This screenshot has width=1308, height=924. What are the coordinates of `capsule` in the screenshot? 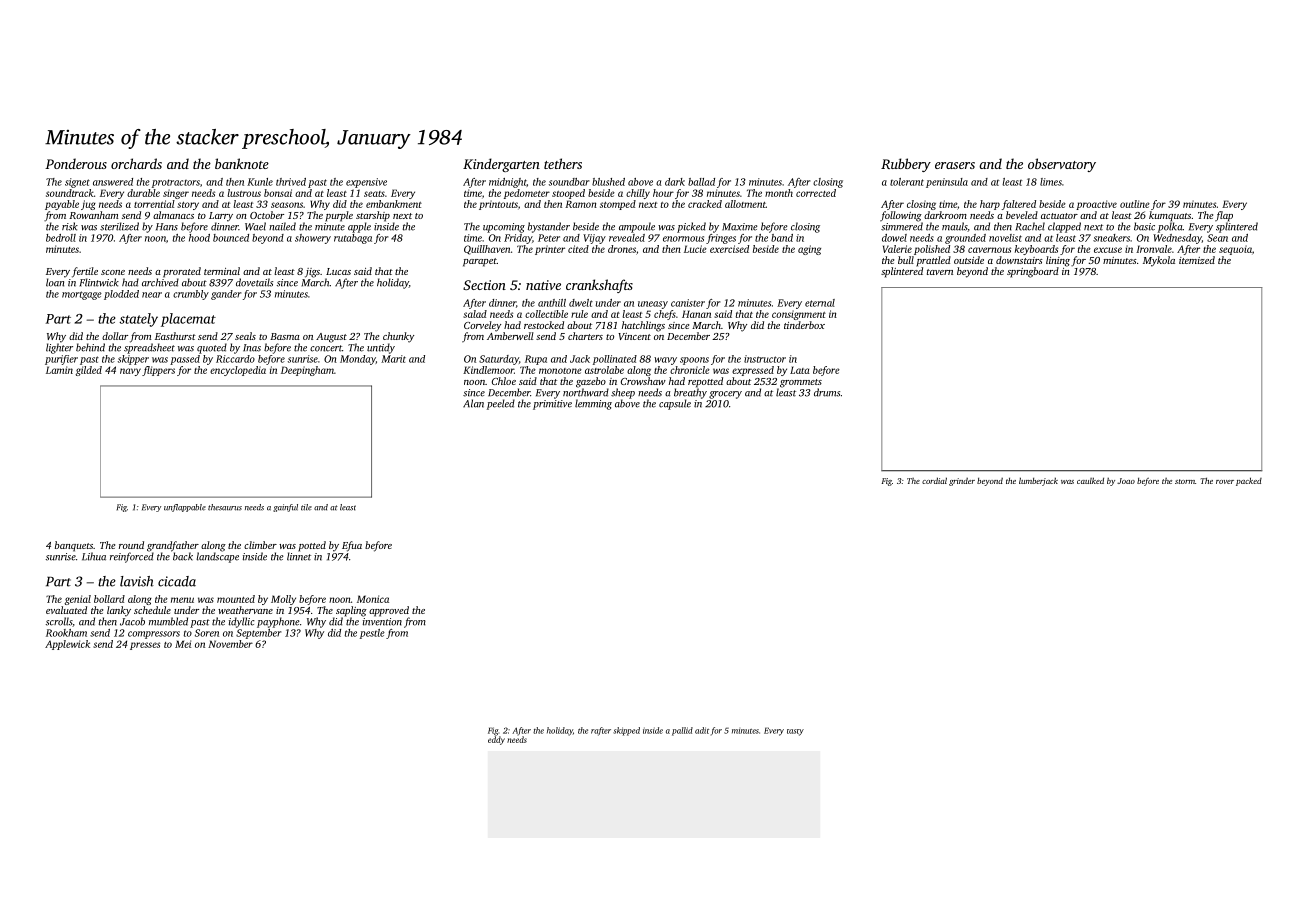 It's located at (675, 404).
